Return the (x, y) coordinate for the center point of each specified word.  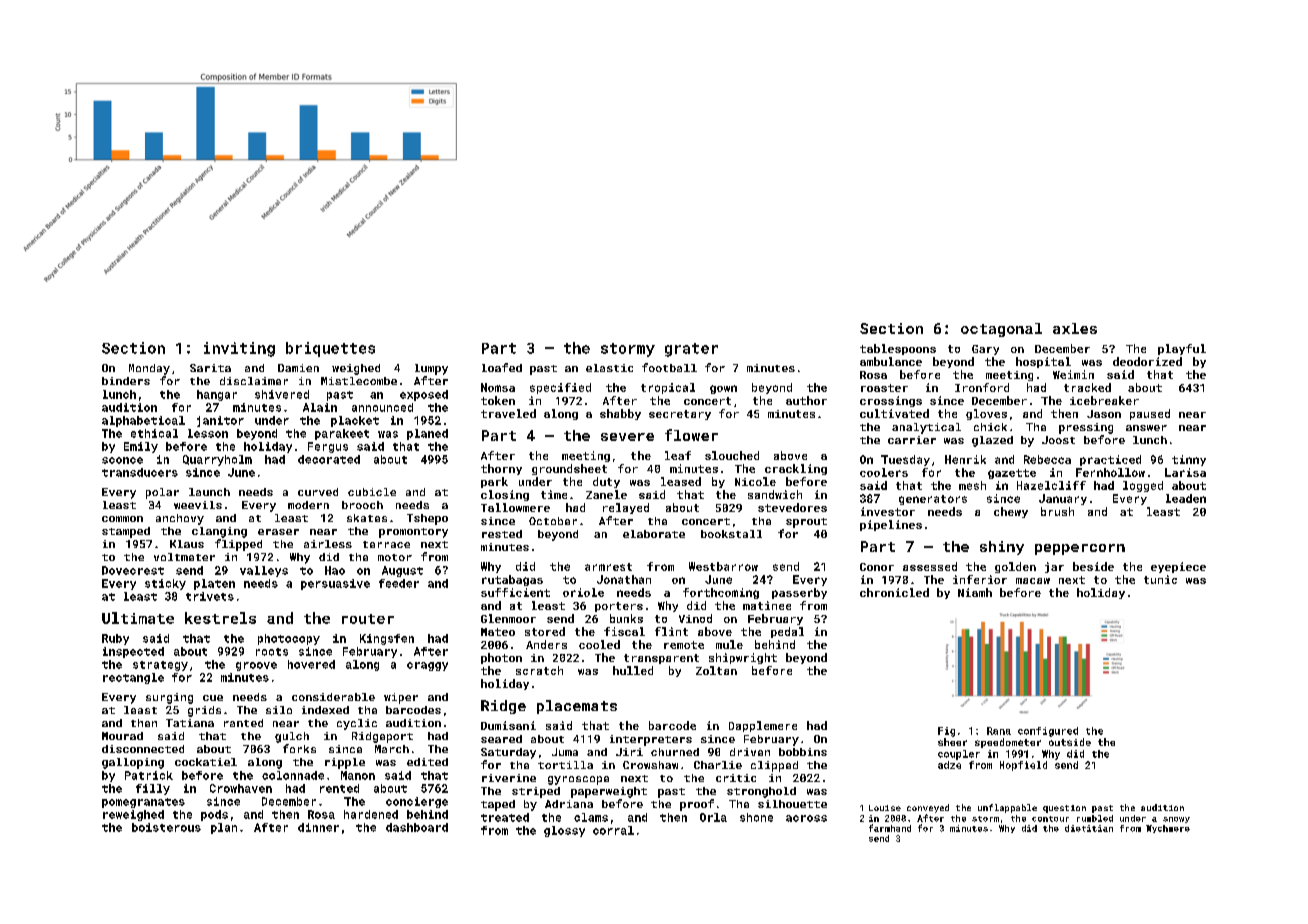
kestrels (220, 618)
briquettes (330, 349)
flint (671, 631)
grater (691, 350)
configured (1048, 732)
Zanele (606, 494)
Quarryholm (217, 460)
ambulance (891, 361)
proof (697, 805)
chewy (1011, 512)
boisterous (166, 827)
